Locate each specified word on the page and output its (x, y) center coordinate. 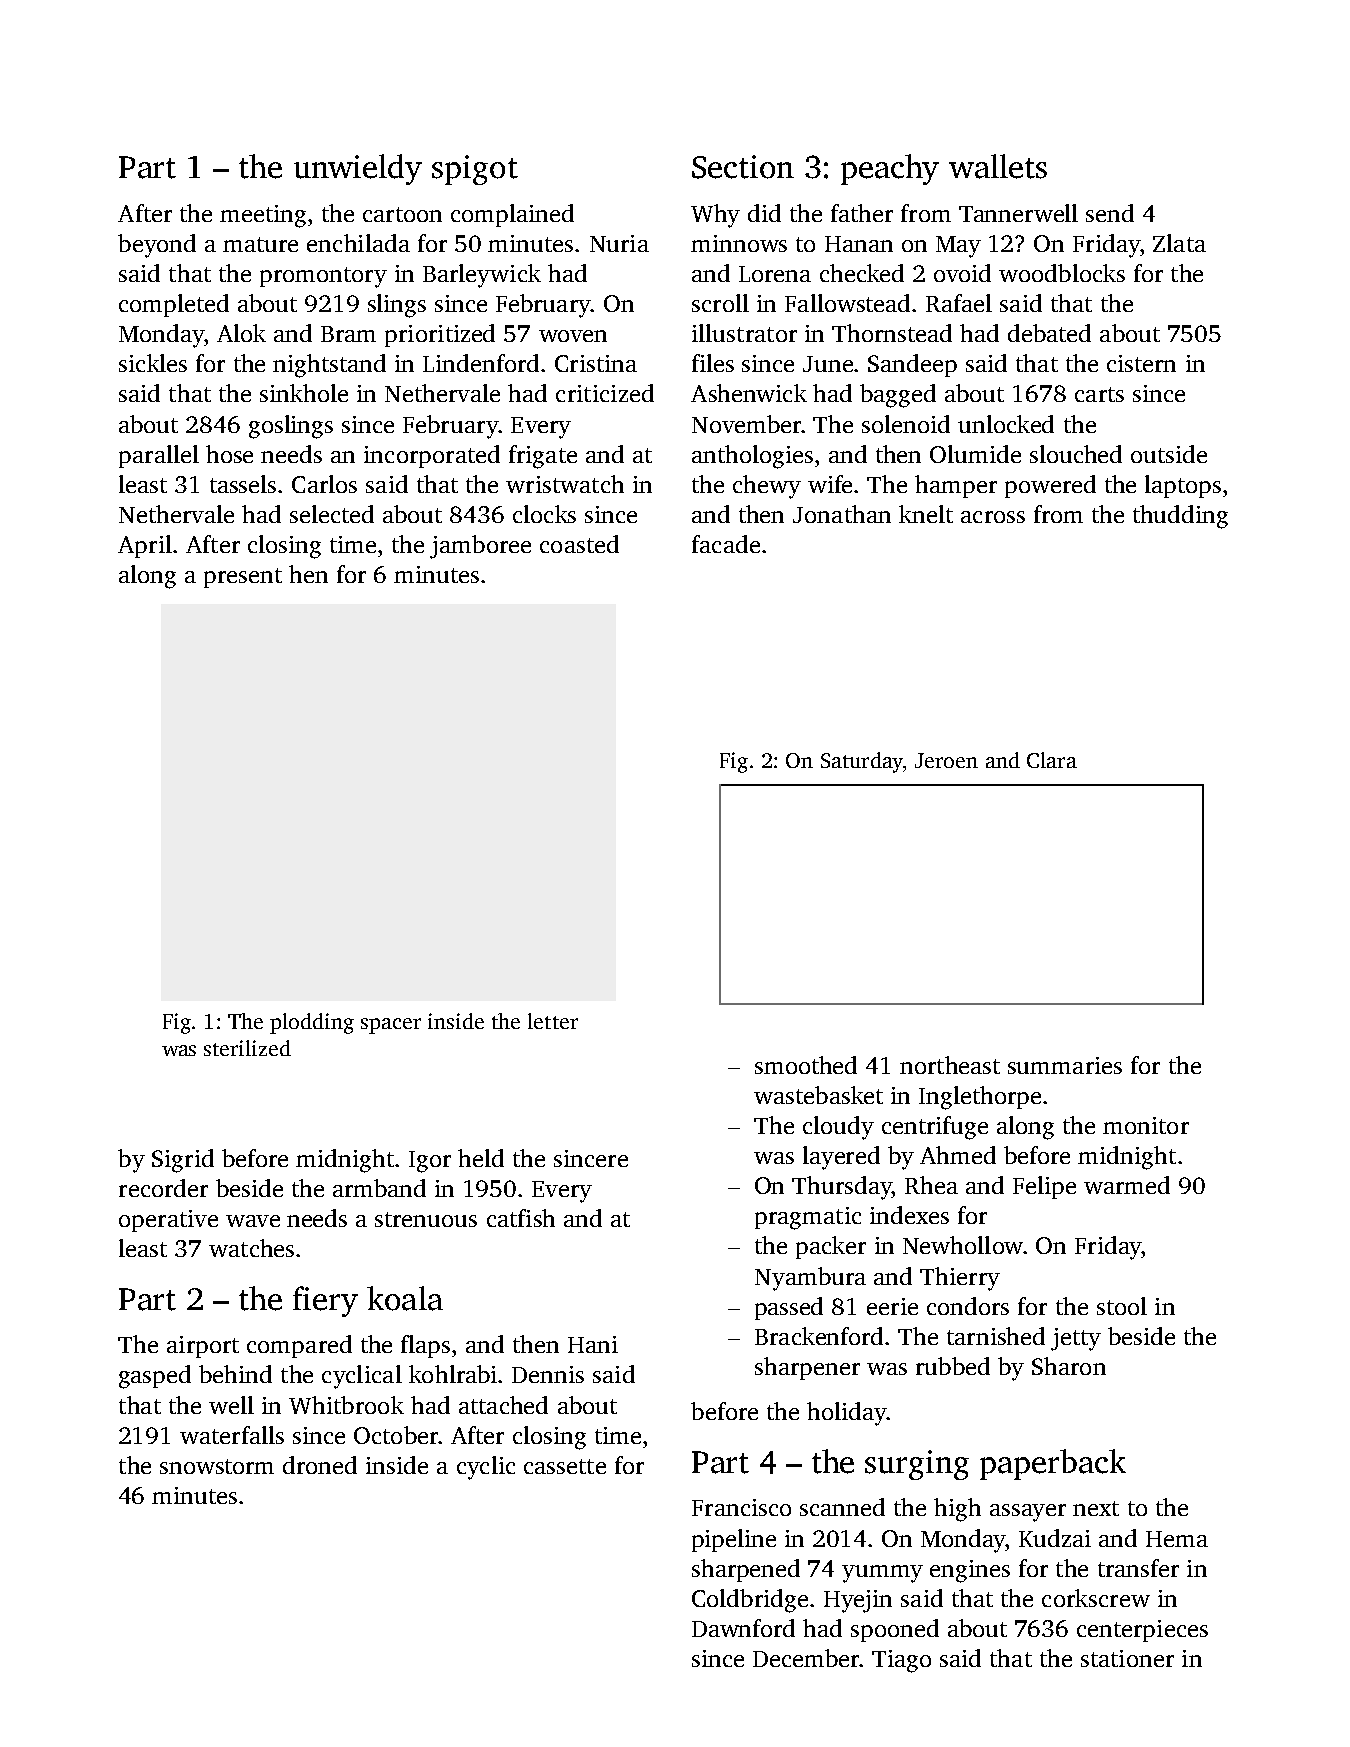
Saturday (862, 762)
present (243, 578)
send (1110, 213)
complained (512, 215)
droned (320, 1465)
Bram (348, 334)
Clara (1052, 760)
